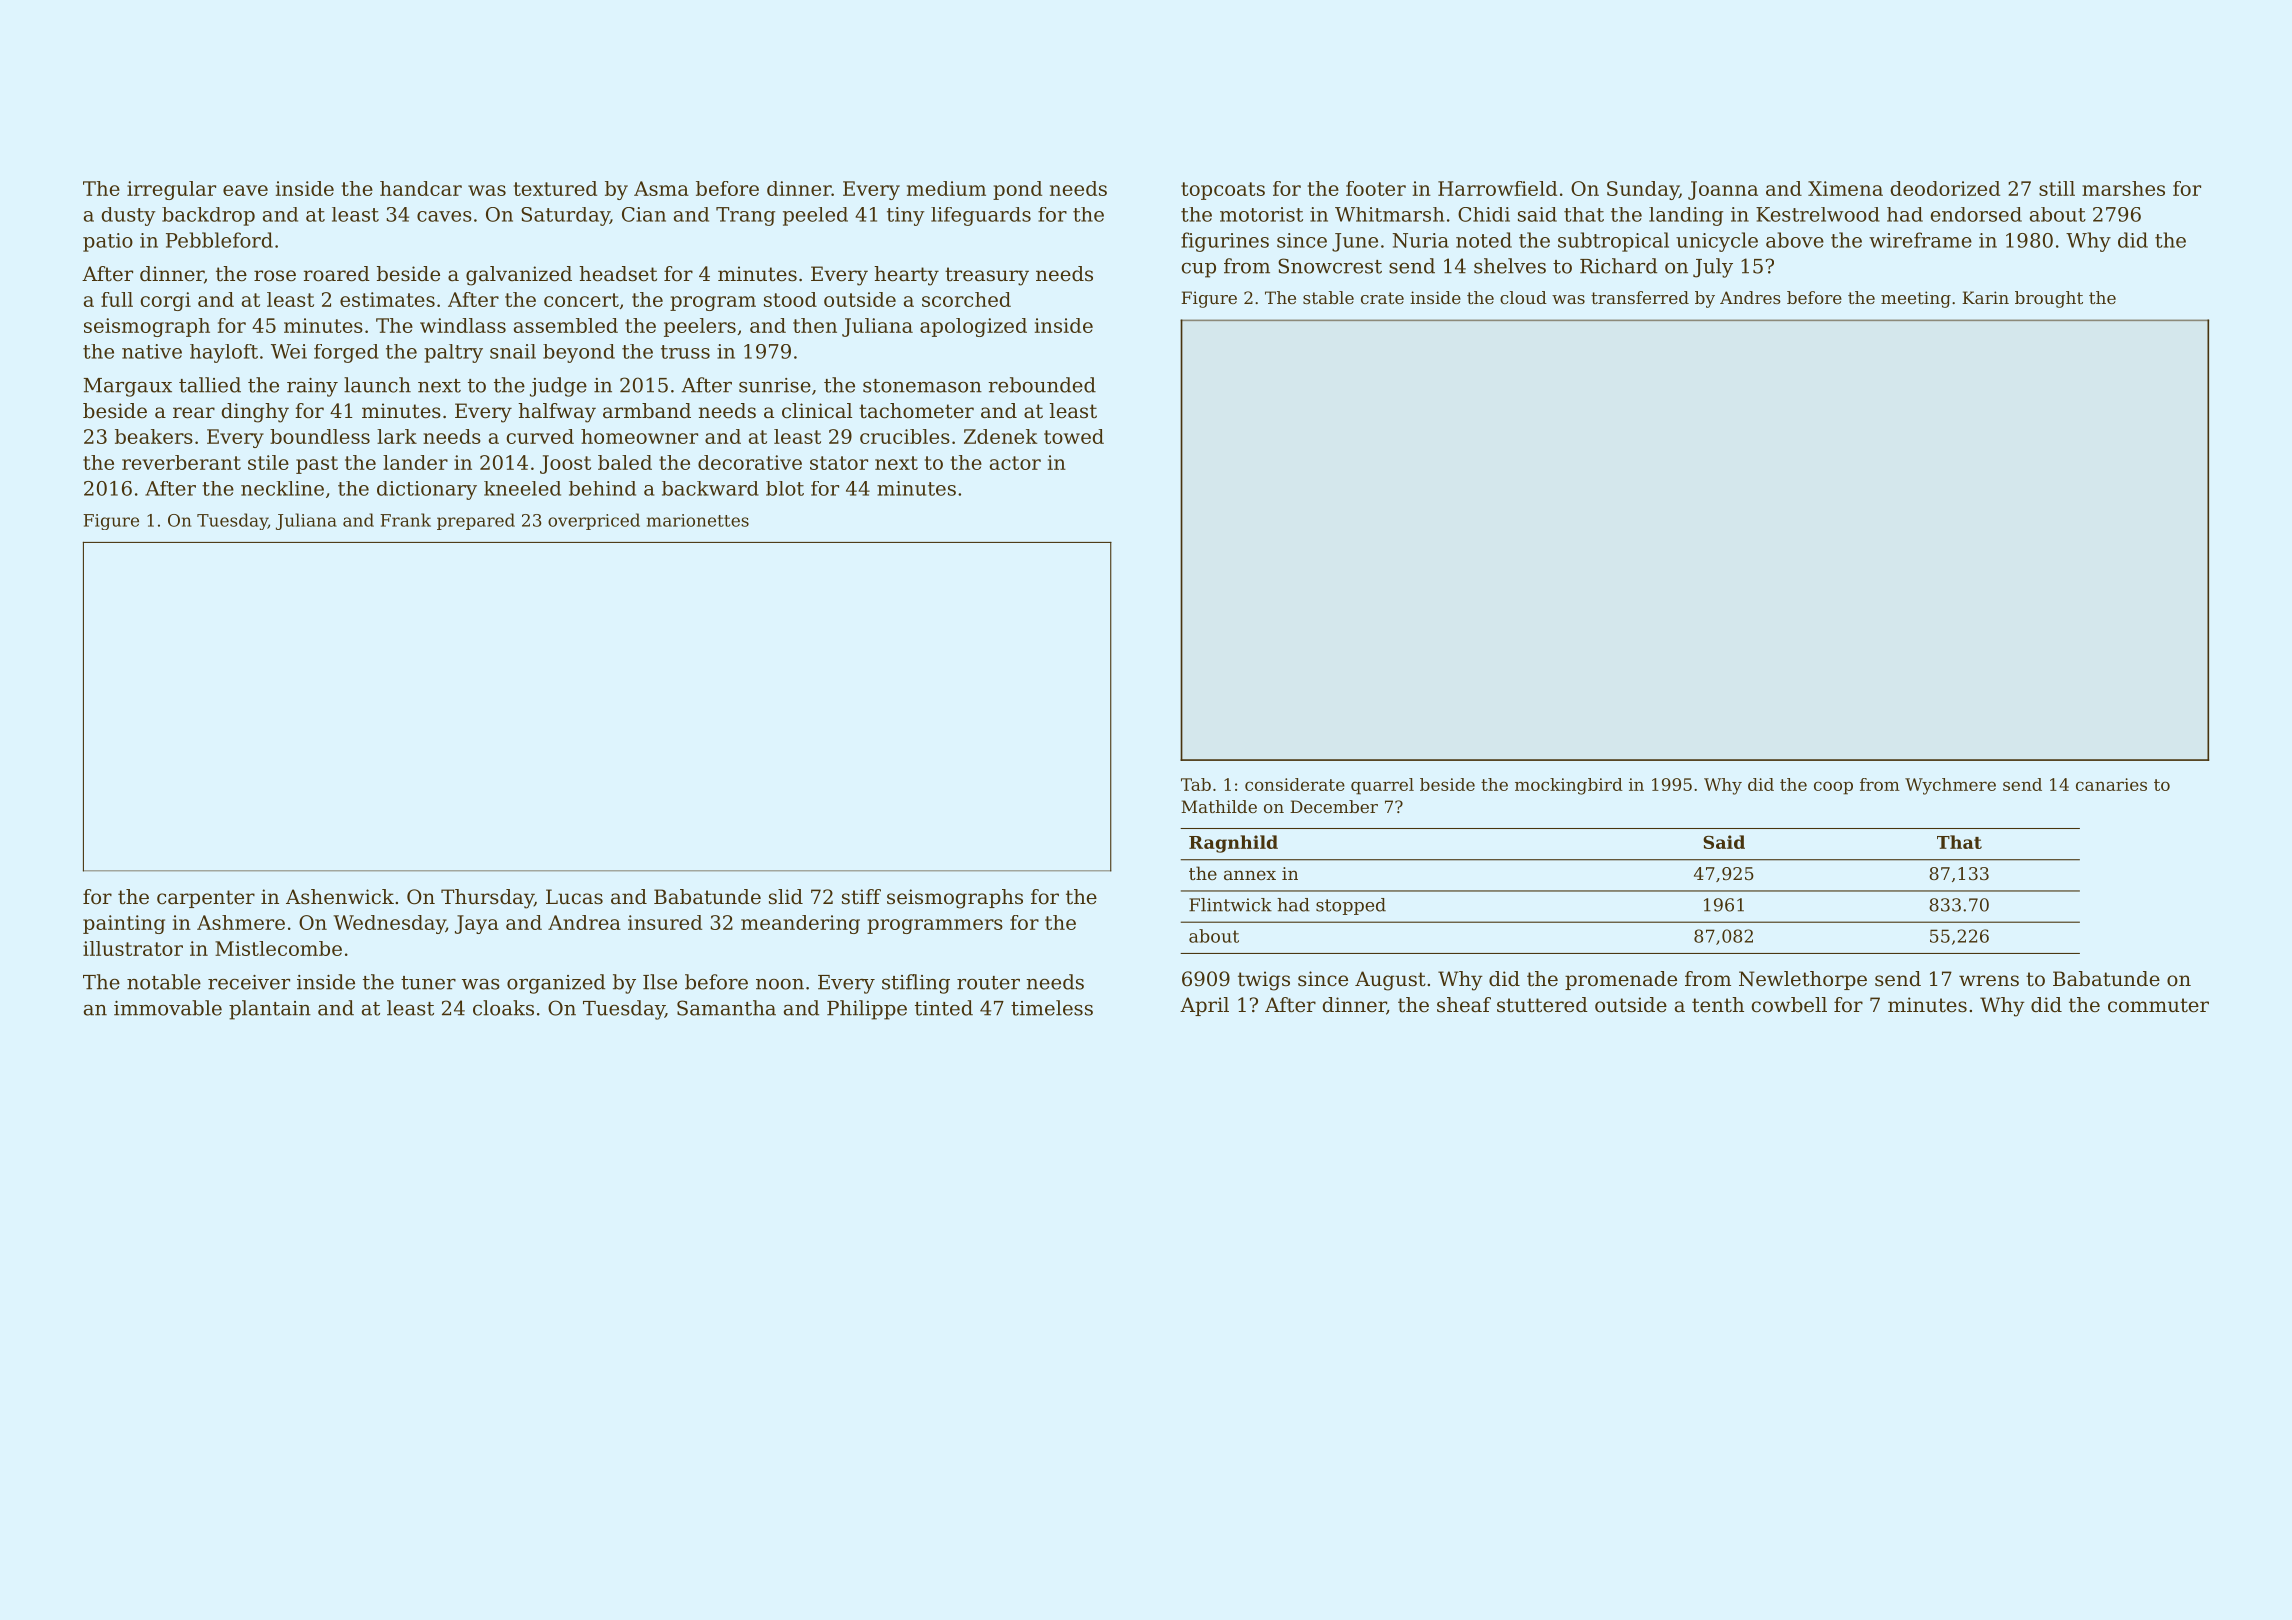 This screenshot has width=2292, height=1620. I want to click on considerate, so click(1295, 784).
